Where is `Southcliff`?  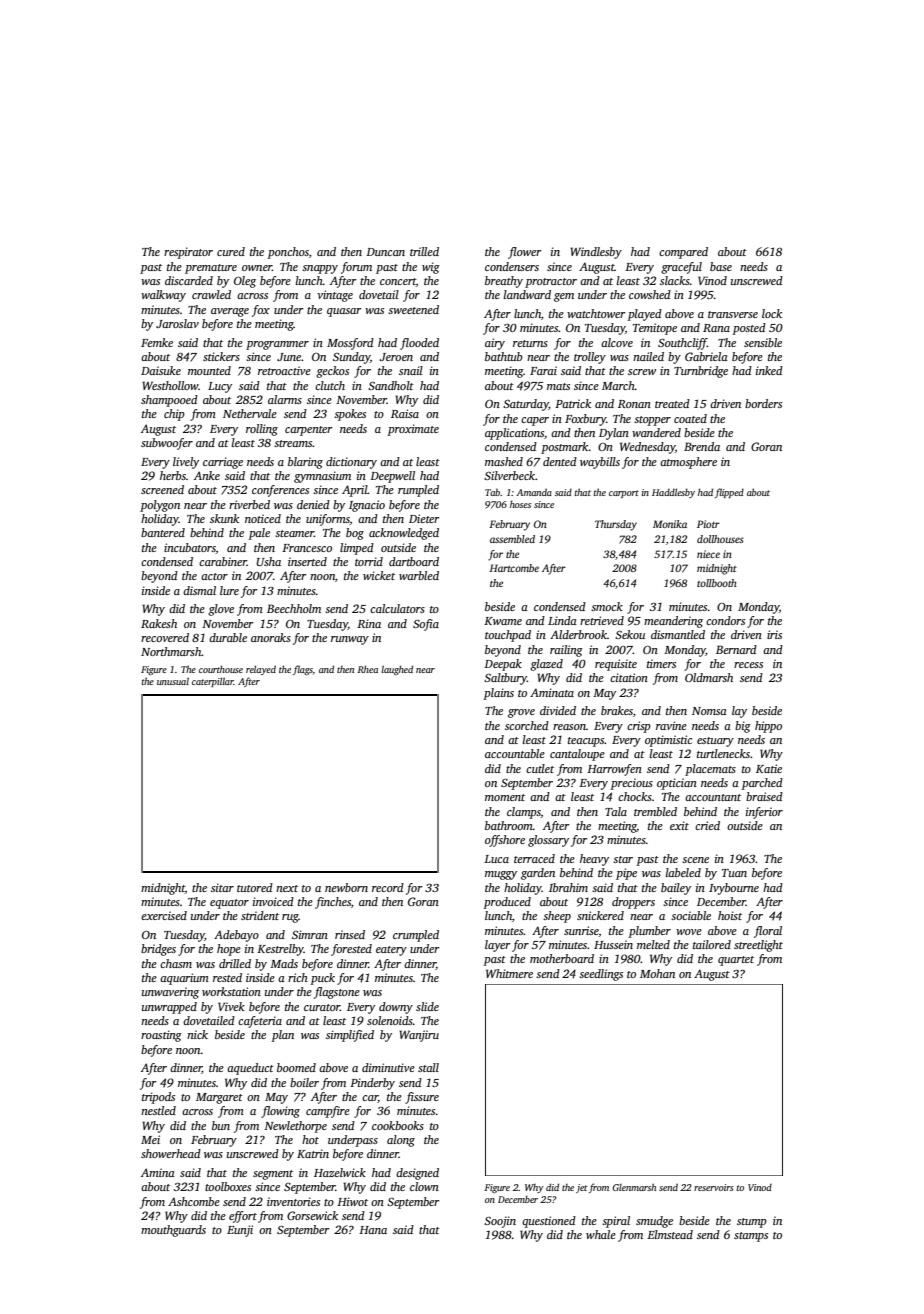
Southcliff is located at coordinates (682, 344).
